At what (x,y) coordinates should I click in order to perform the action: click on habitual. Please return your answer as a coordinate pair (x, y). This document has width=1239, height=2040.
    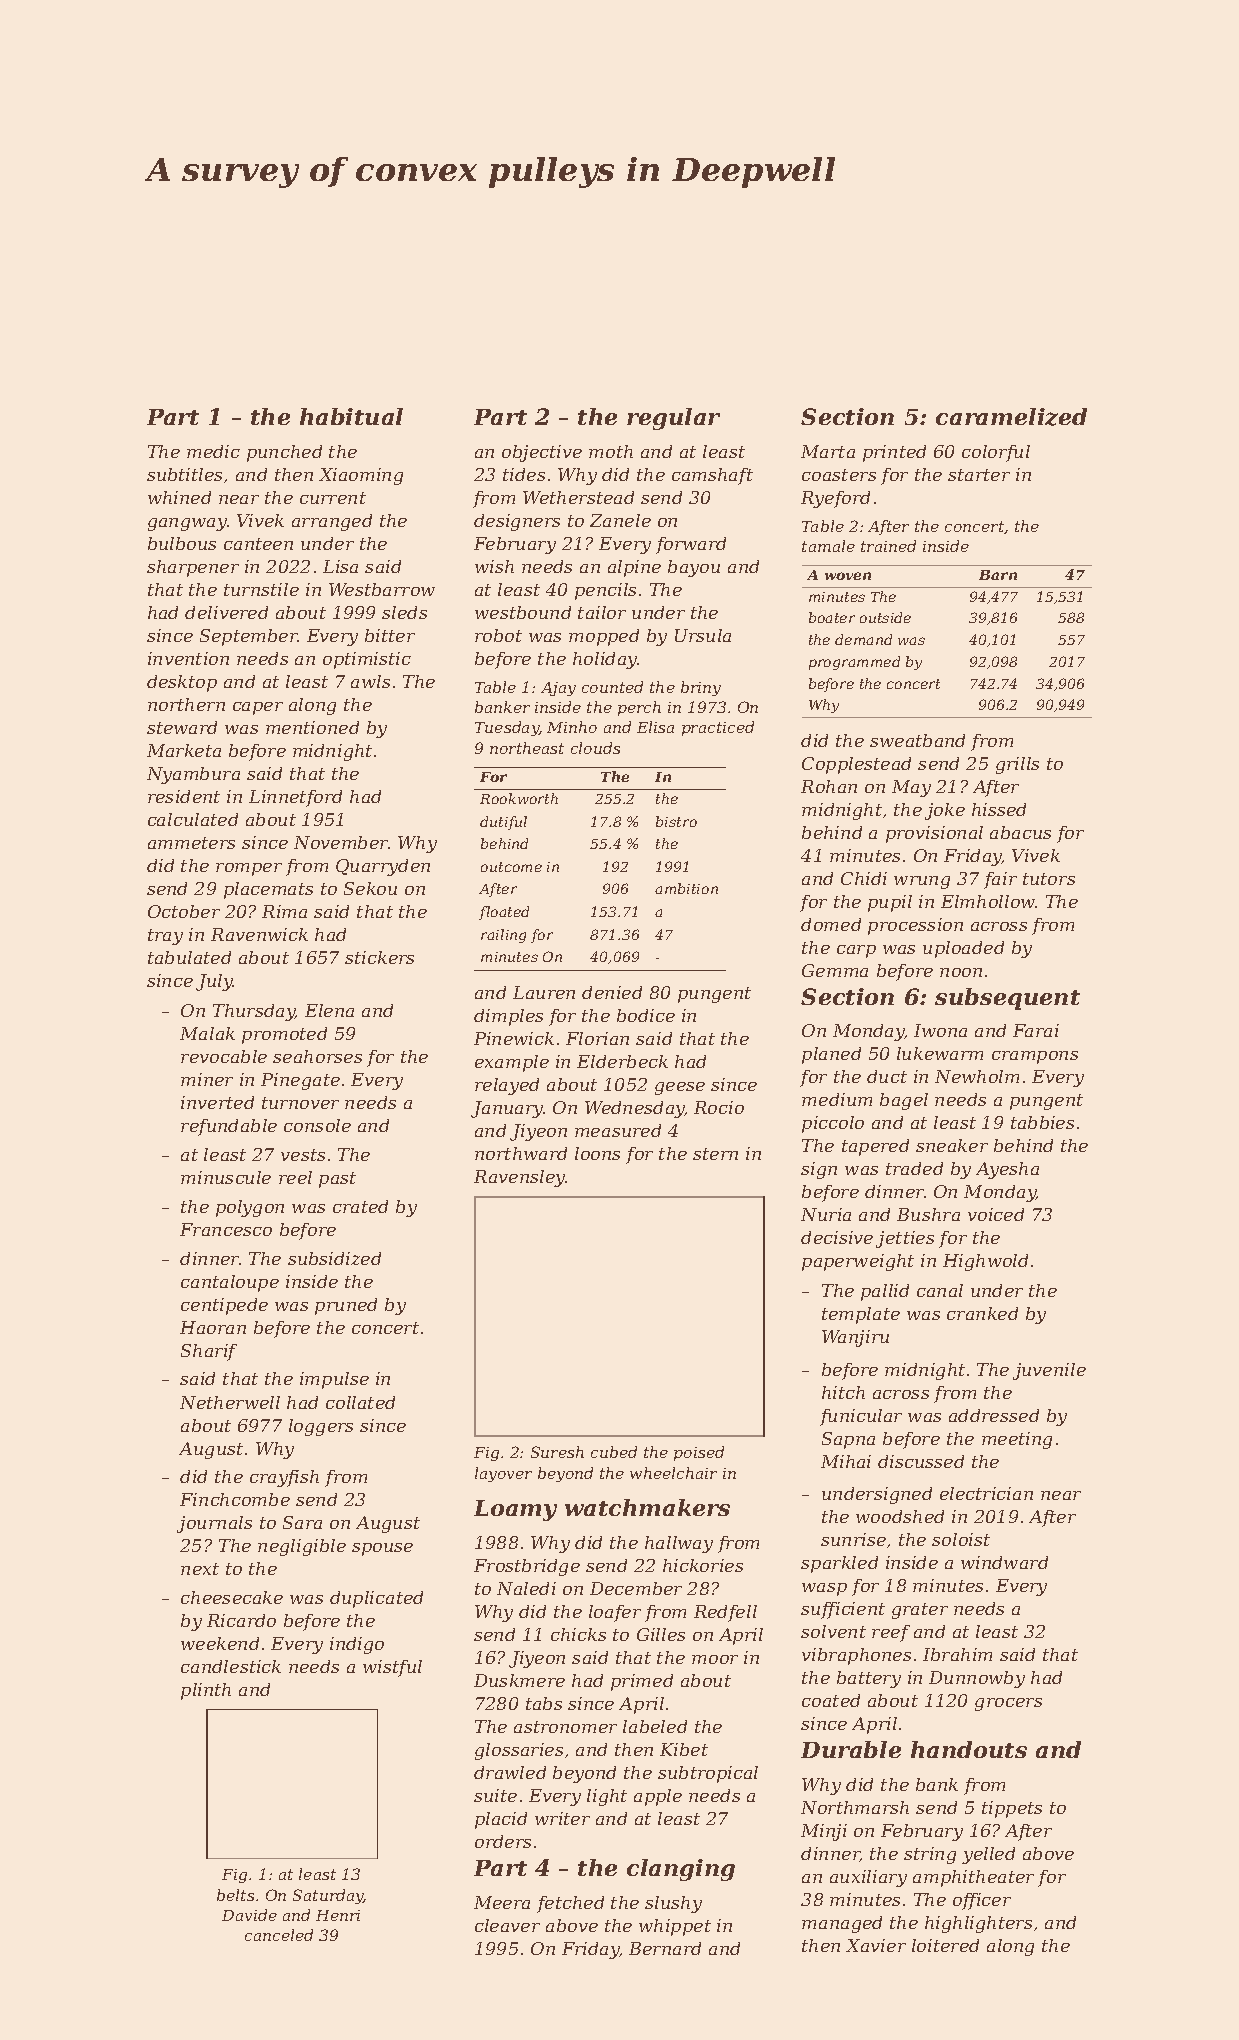
    Looking at the image, I should click on (351, 416).
